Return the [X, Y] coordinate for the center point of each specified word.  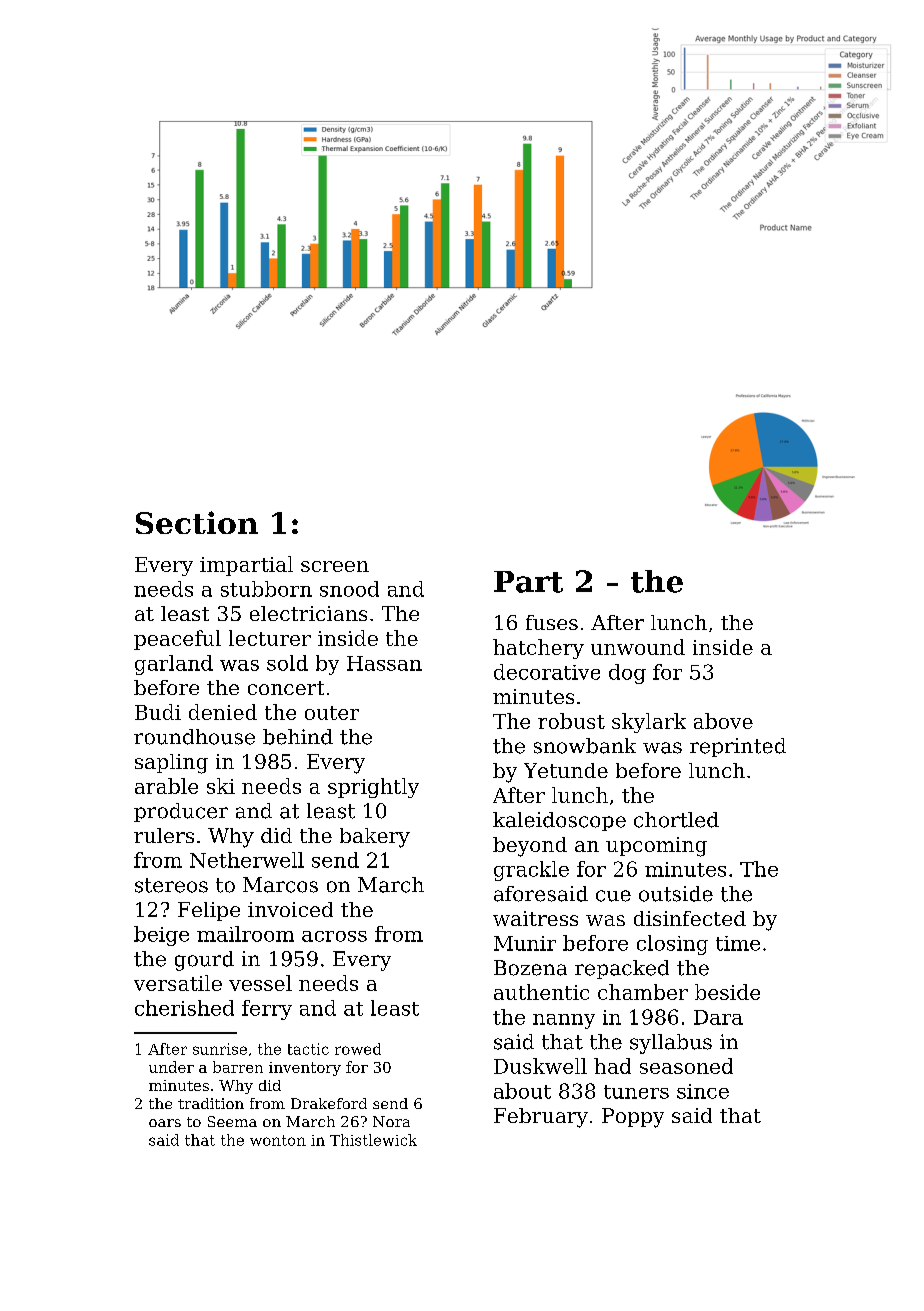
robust [571, 721]
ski [221, 786]
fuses [552, 622]
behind [298, 737]
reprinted [738, 747]
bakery [375, 838]
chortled [676, 820]
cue [613, 896]
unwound [638, 647]
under [171, 1067]
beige [161, 936]
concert [286, 688]
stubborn [266, 589]
